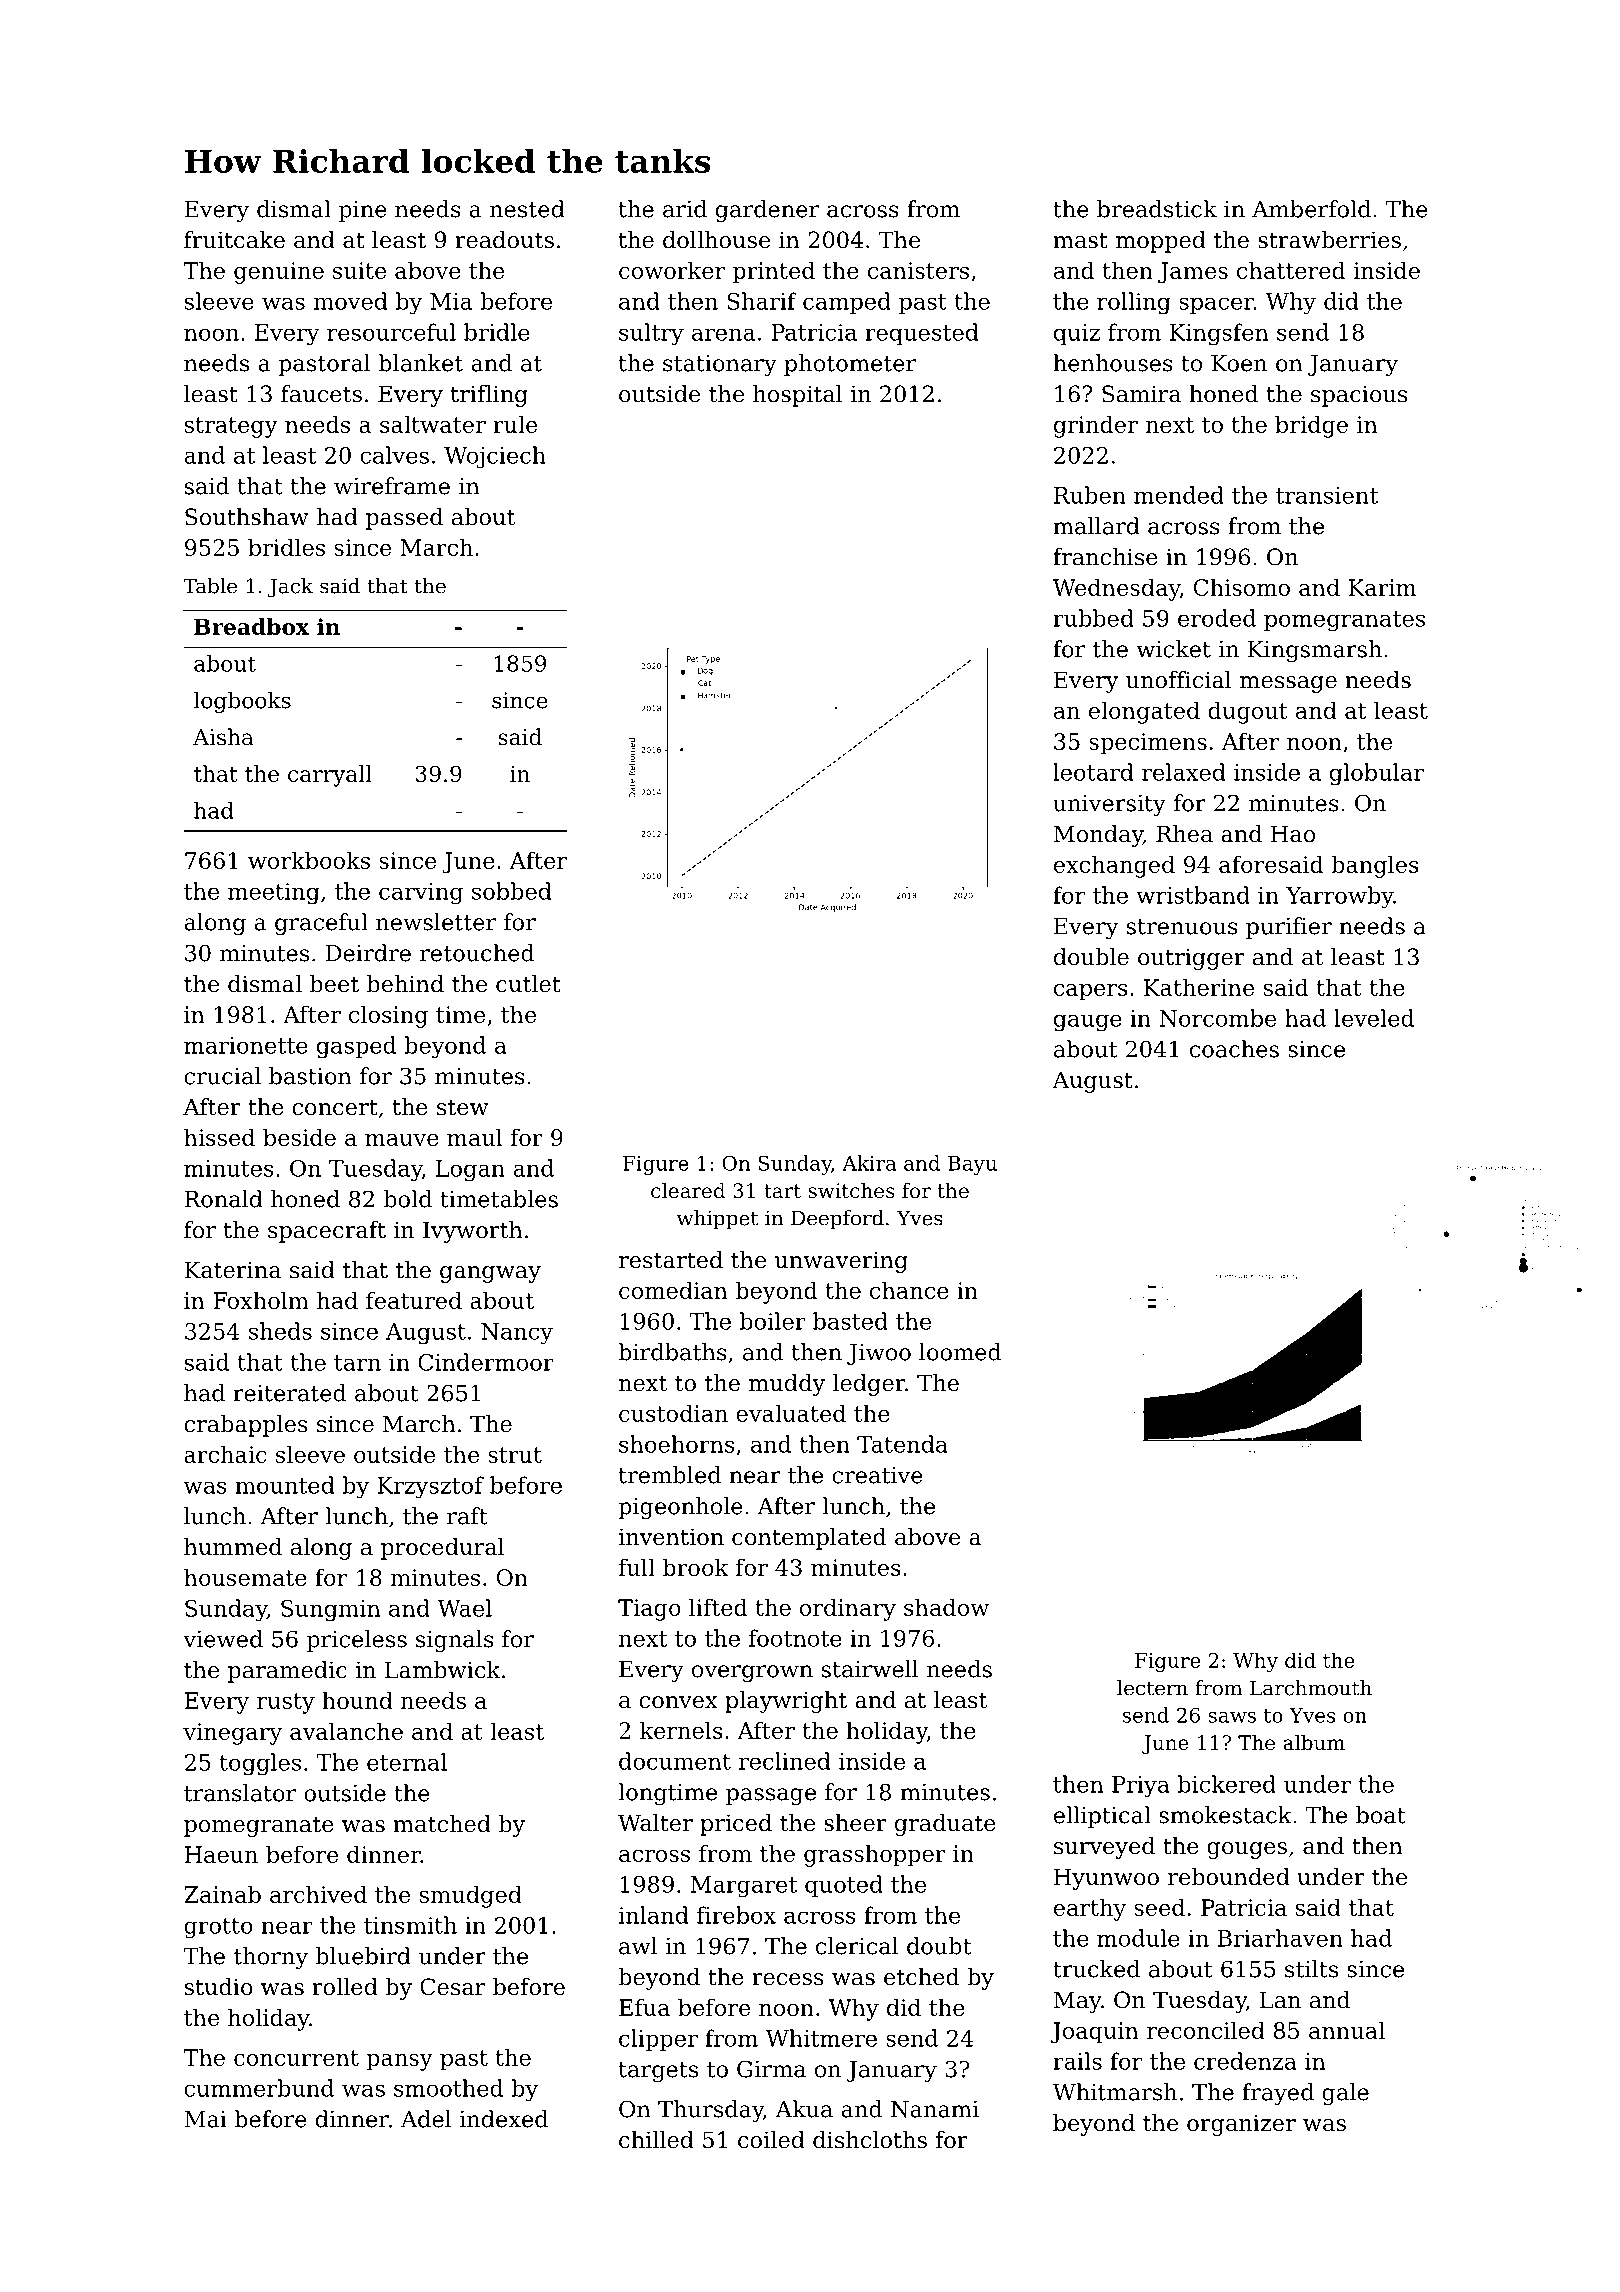 This document has width=1620, height=2292. What do you see at coordinates (260, 1764) in the document?
I see `toggles` at bounding box center [260, 1764].
